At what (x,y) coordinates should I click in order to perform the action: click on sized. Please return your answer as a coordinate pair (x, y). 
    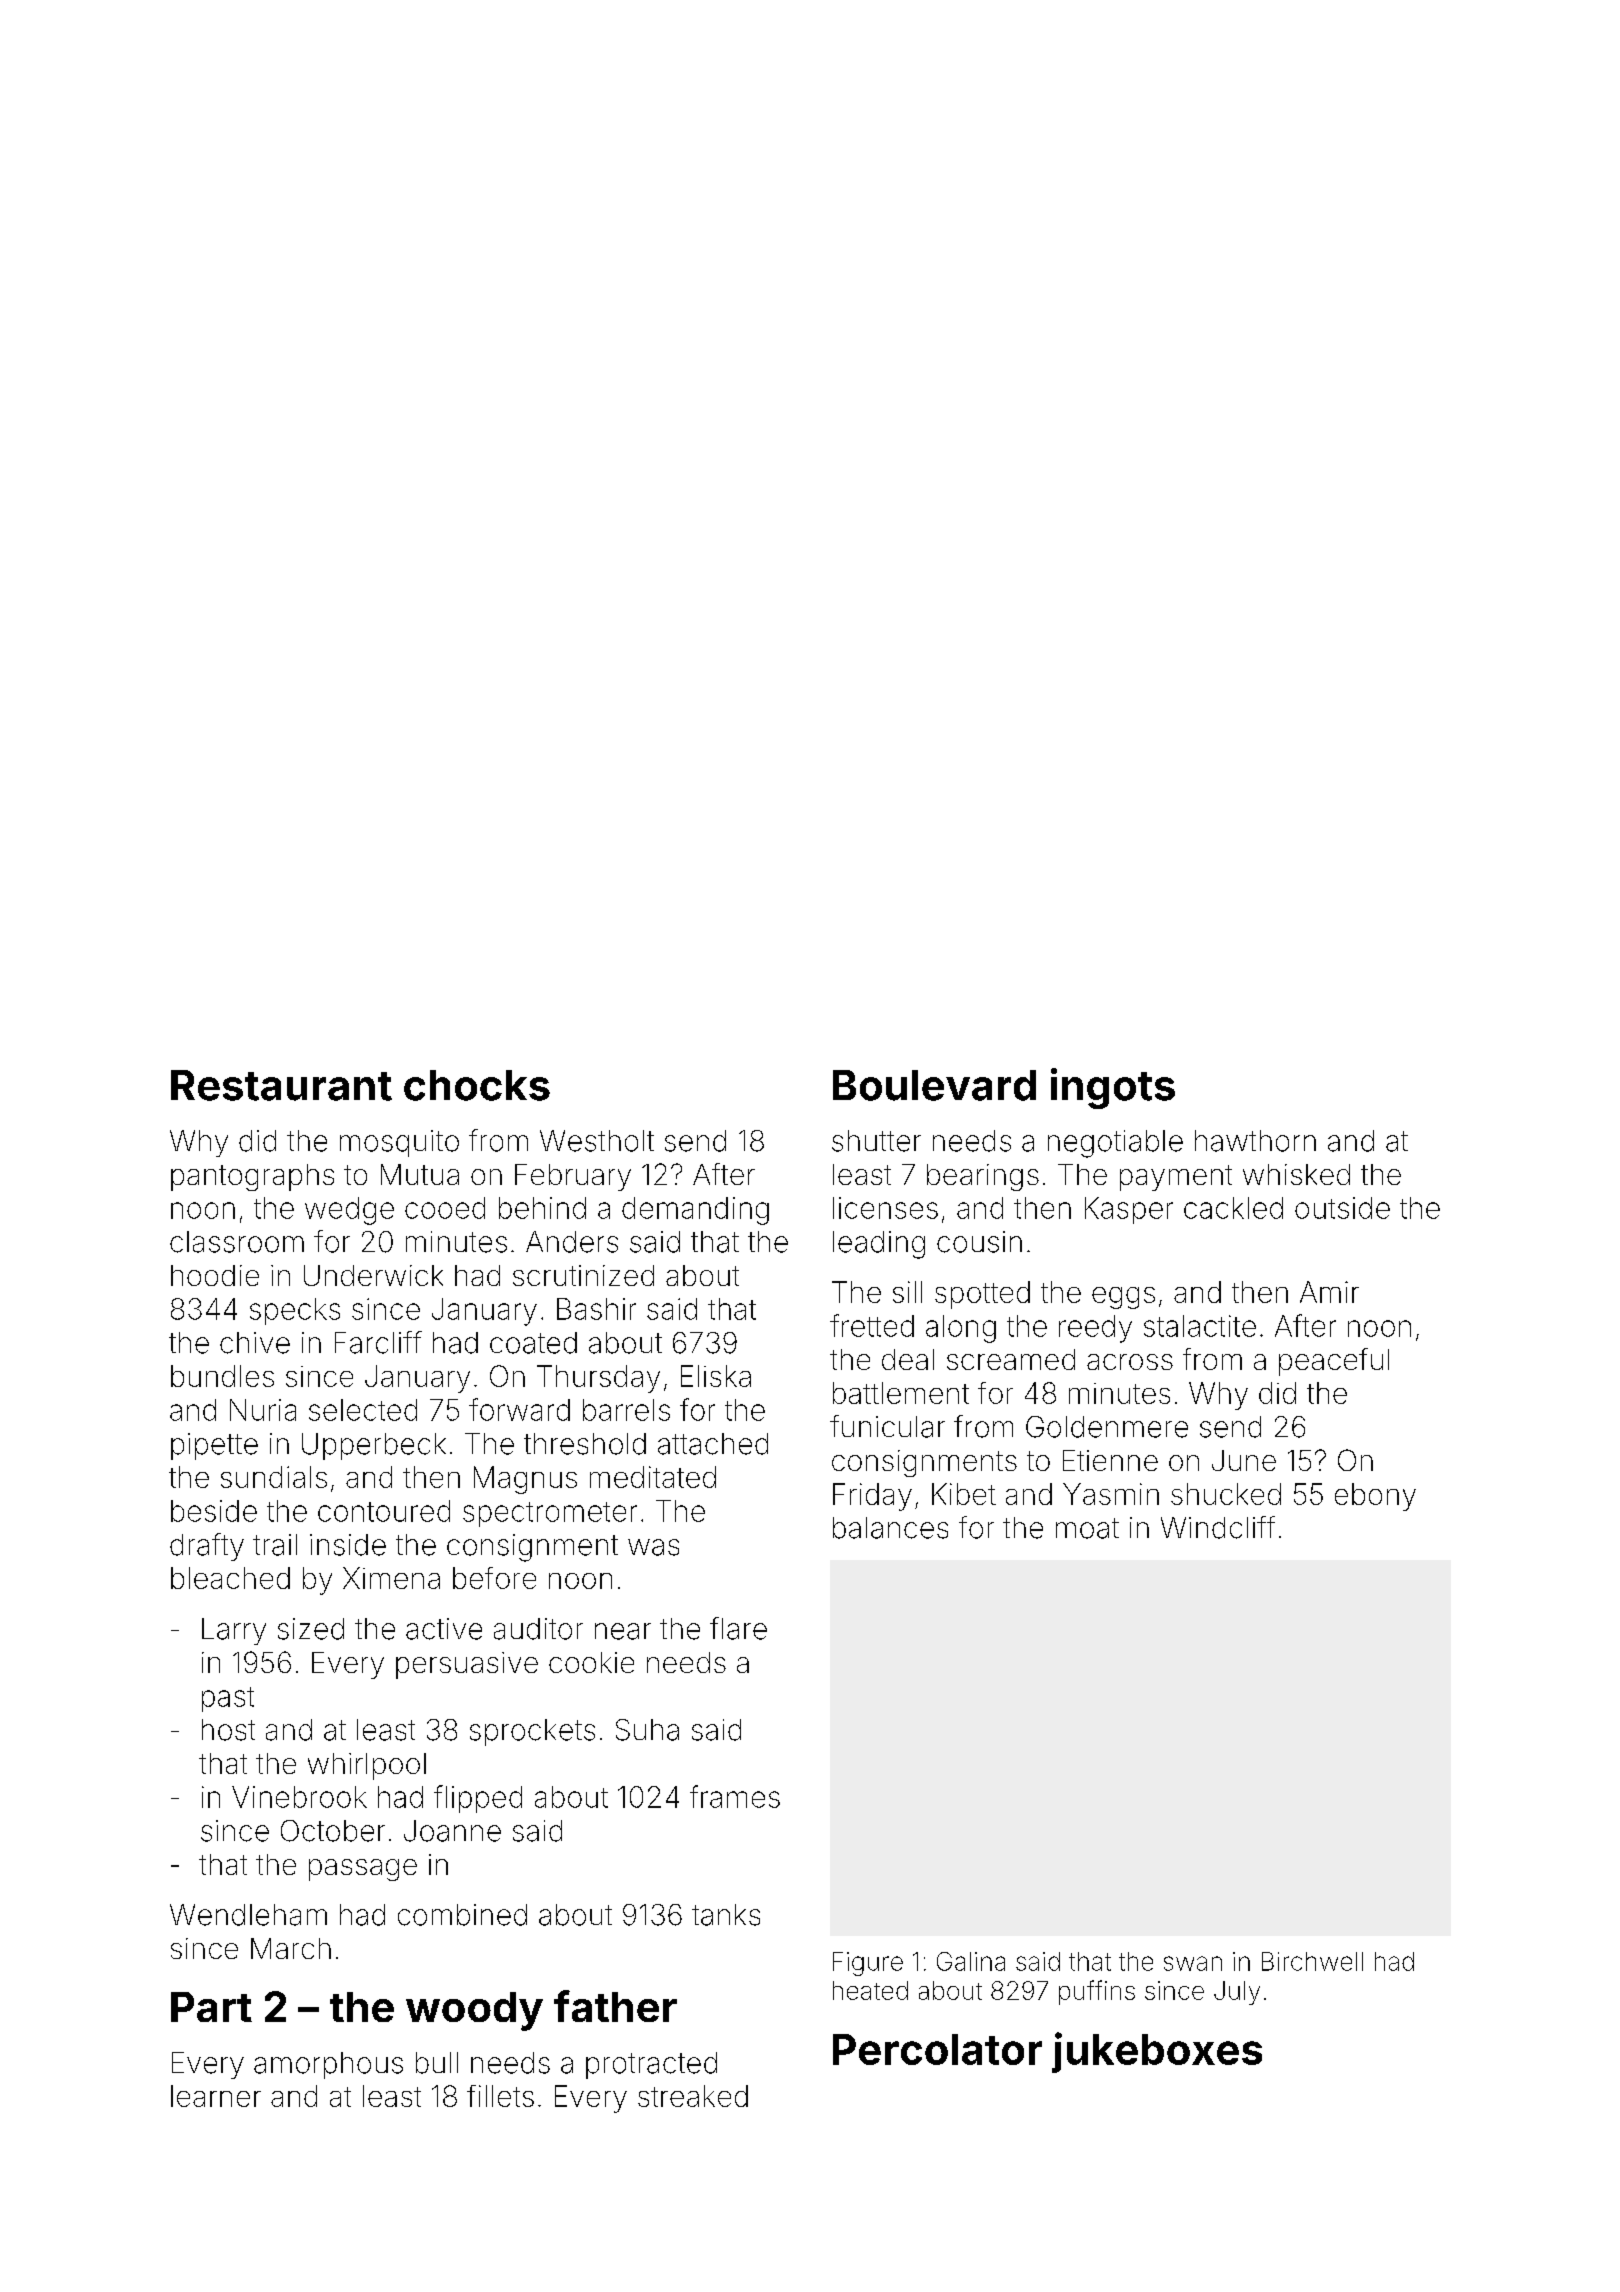
    Looking at the image, I should click on (311, 1629).
